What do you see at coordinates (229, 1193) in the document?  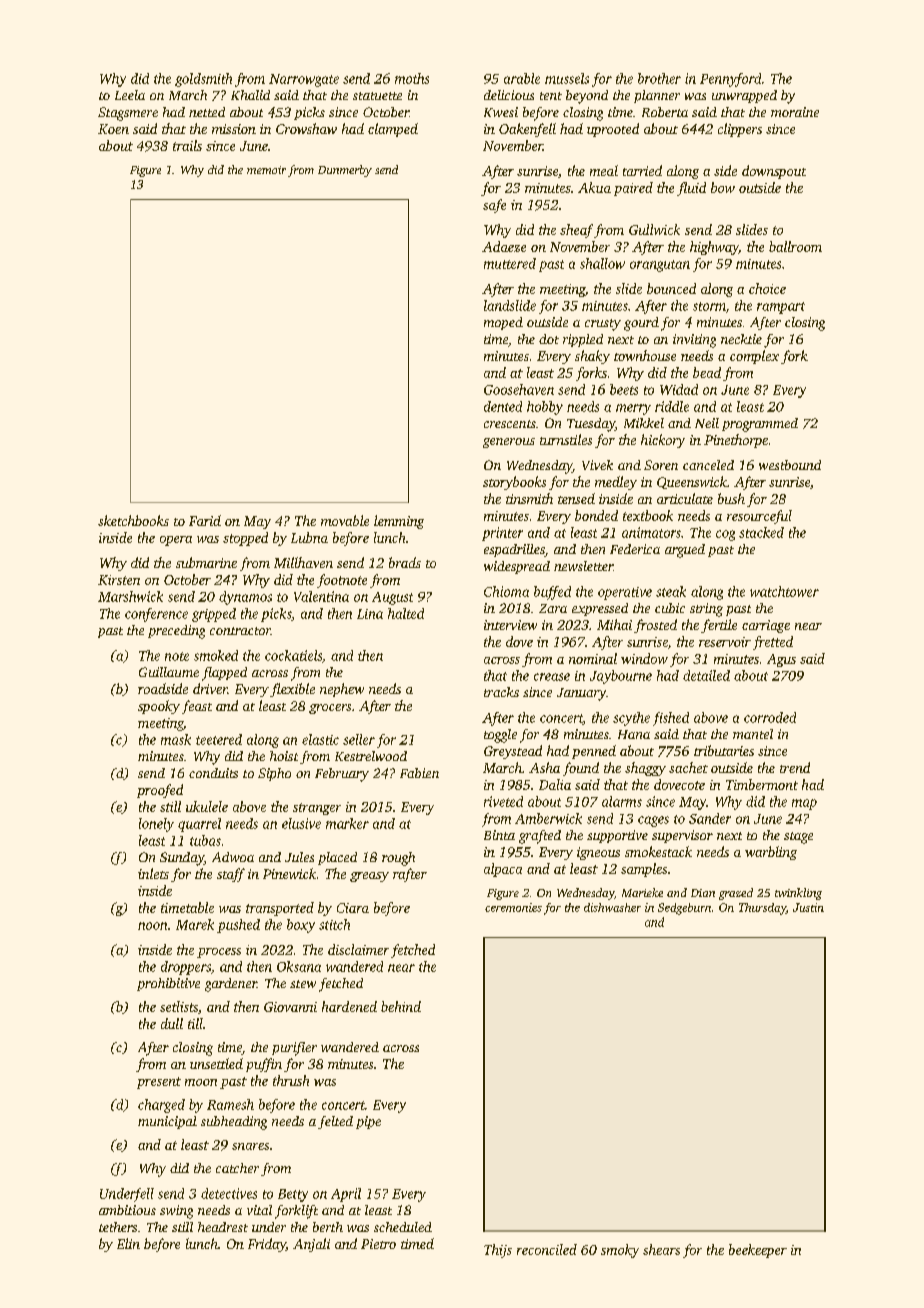 I see `detectives` at bounding box center [229, 1193].
